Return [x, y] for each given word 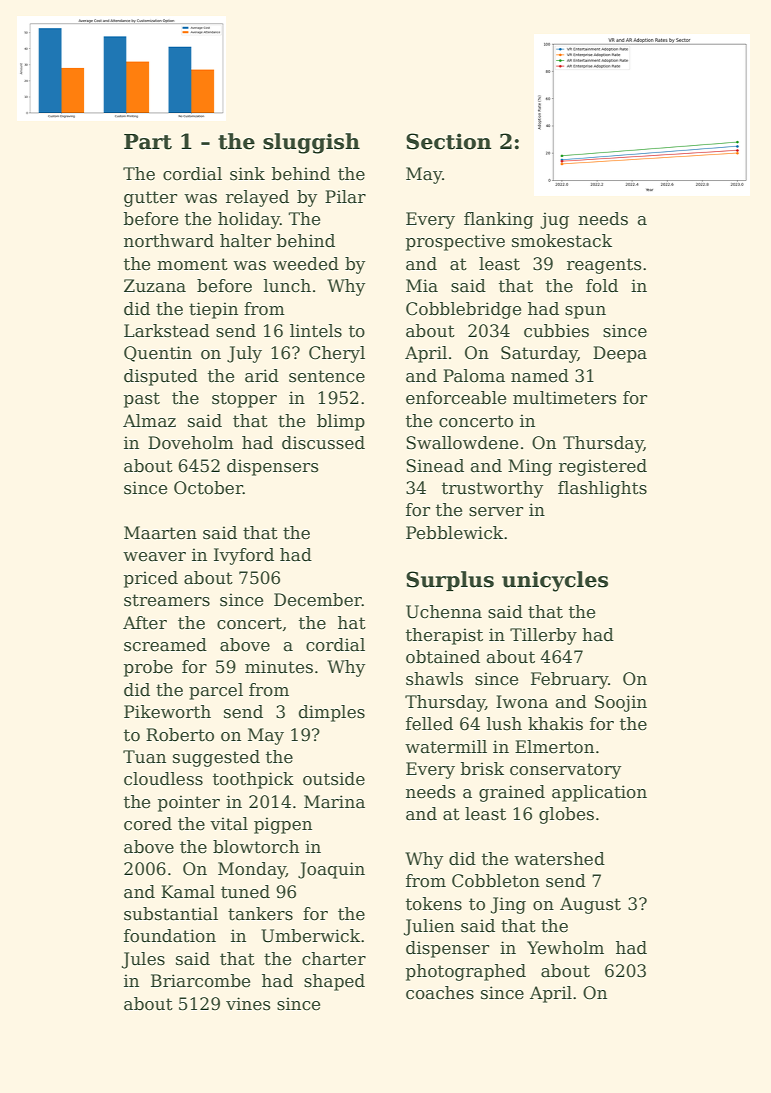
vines [248, 1004]
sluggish [311, 143]
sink [247, 174]
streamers [167, 600]
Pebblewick [454, 533]
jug [554, 220]
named [540, 376]
